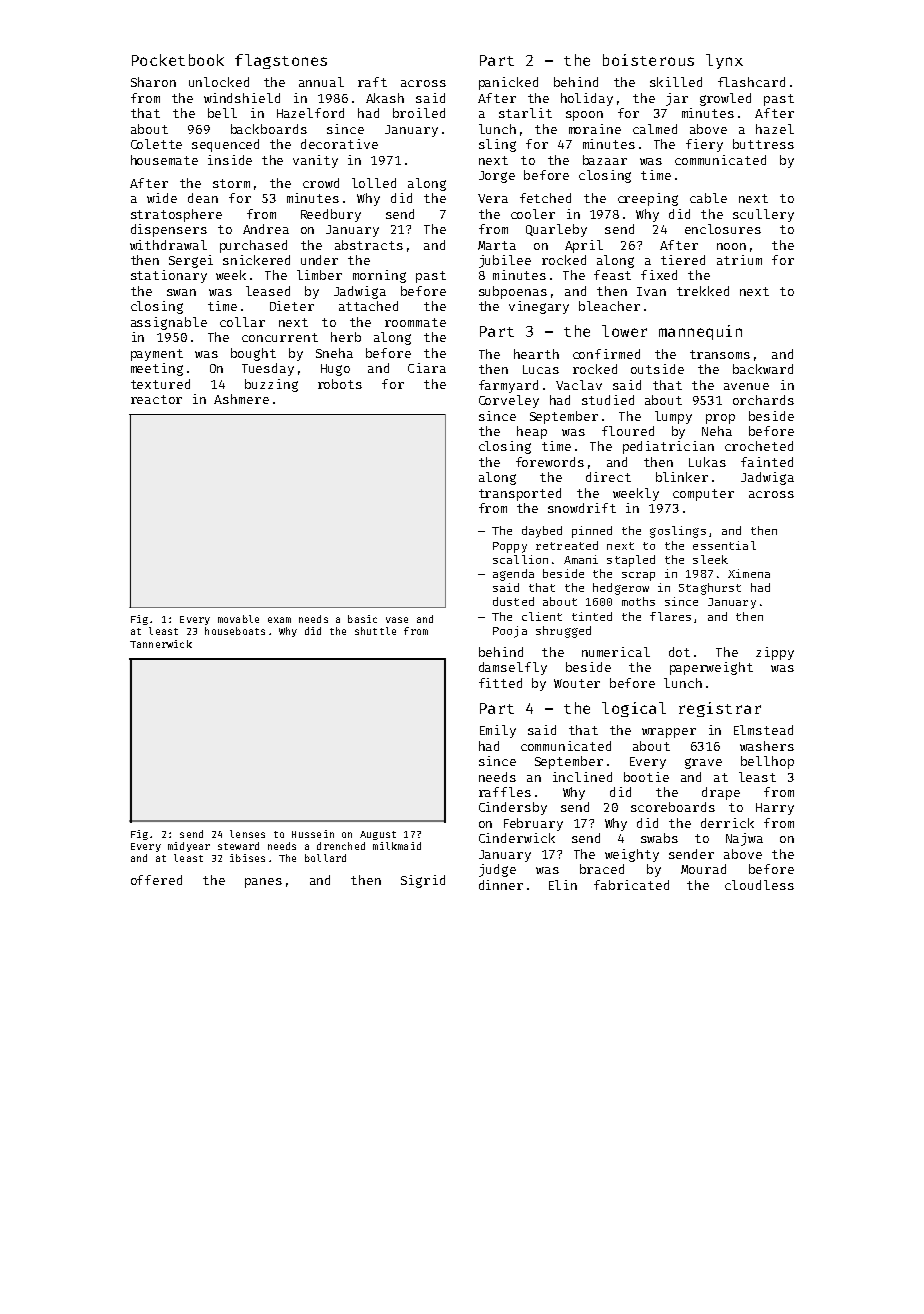 The height and width of the image is (1314, 924). What do you see at coordinates (763, 215) in the image?
I see `scullery` at bounding box center [763, 215].
